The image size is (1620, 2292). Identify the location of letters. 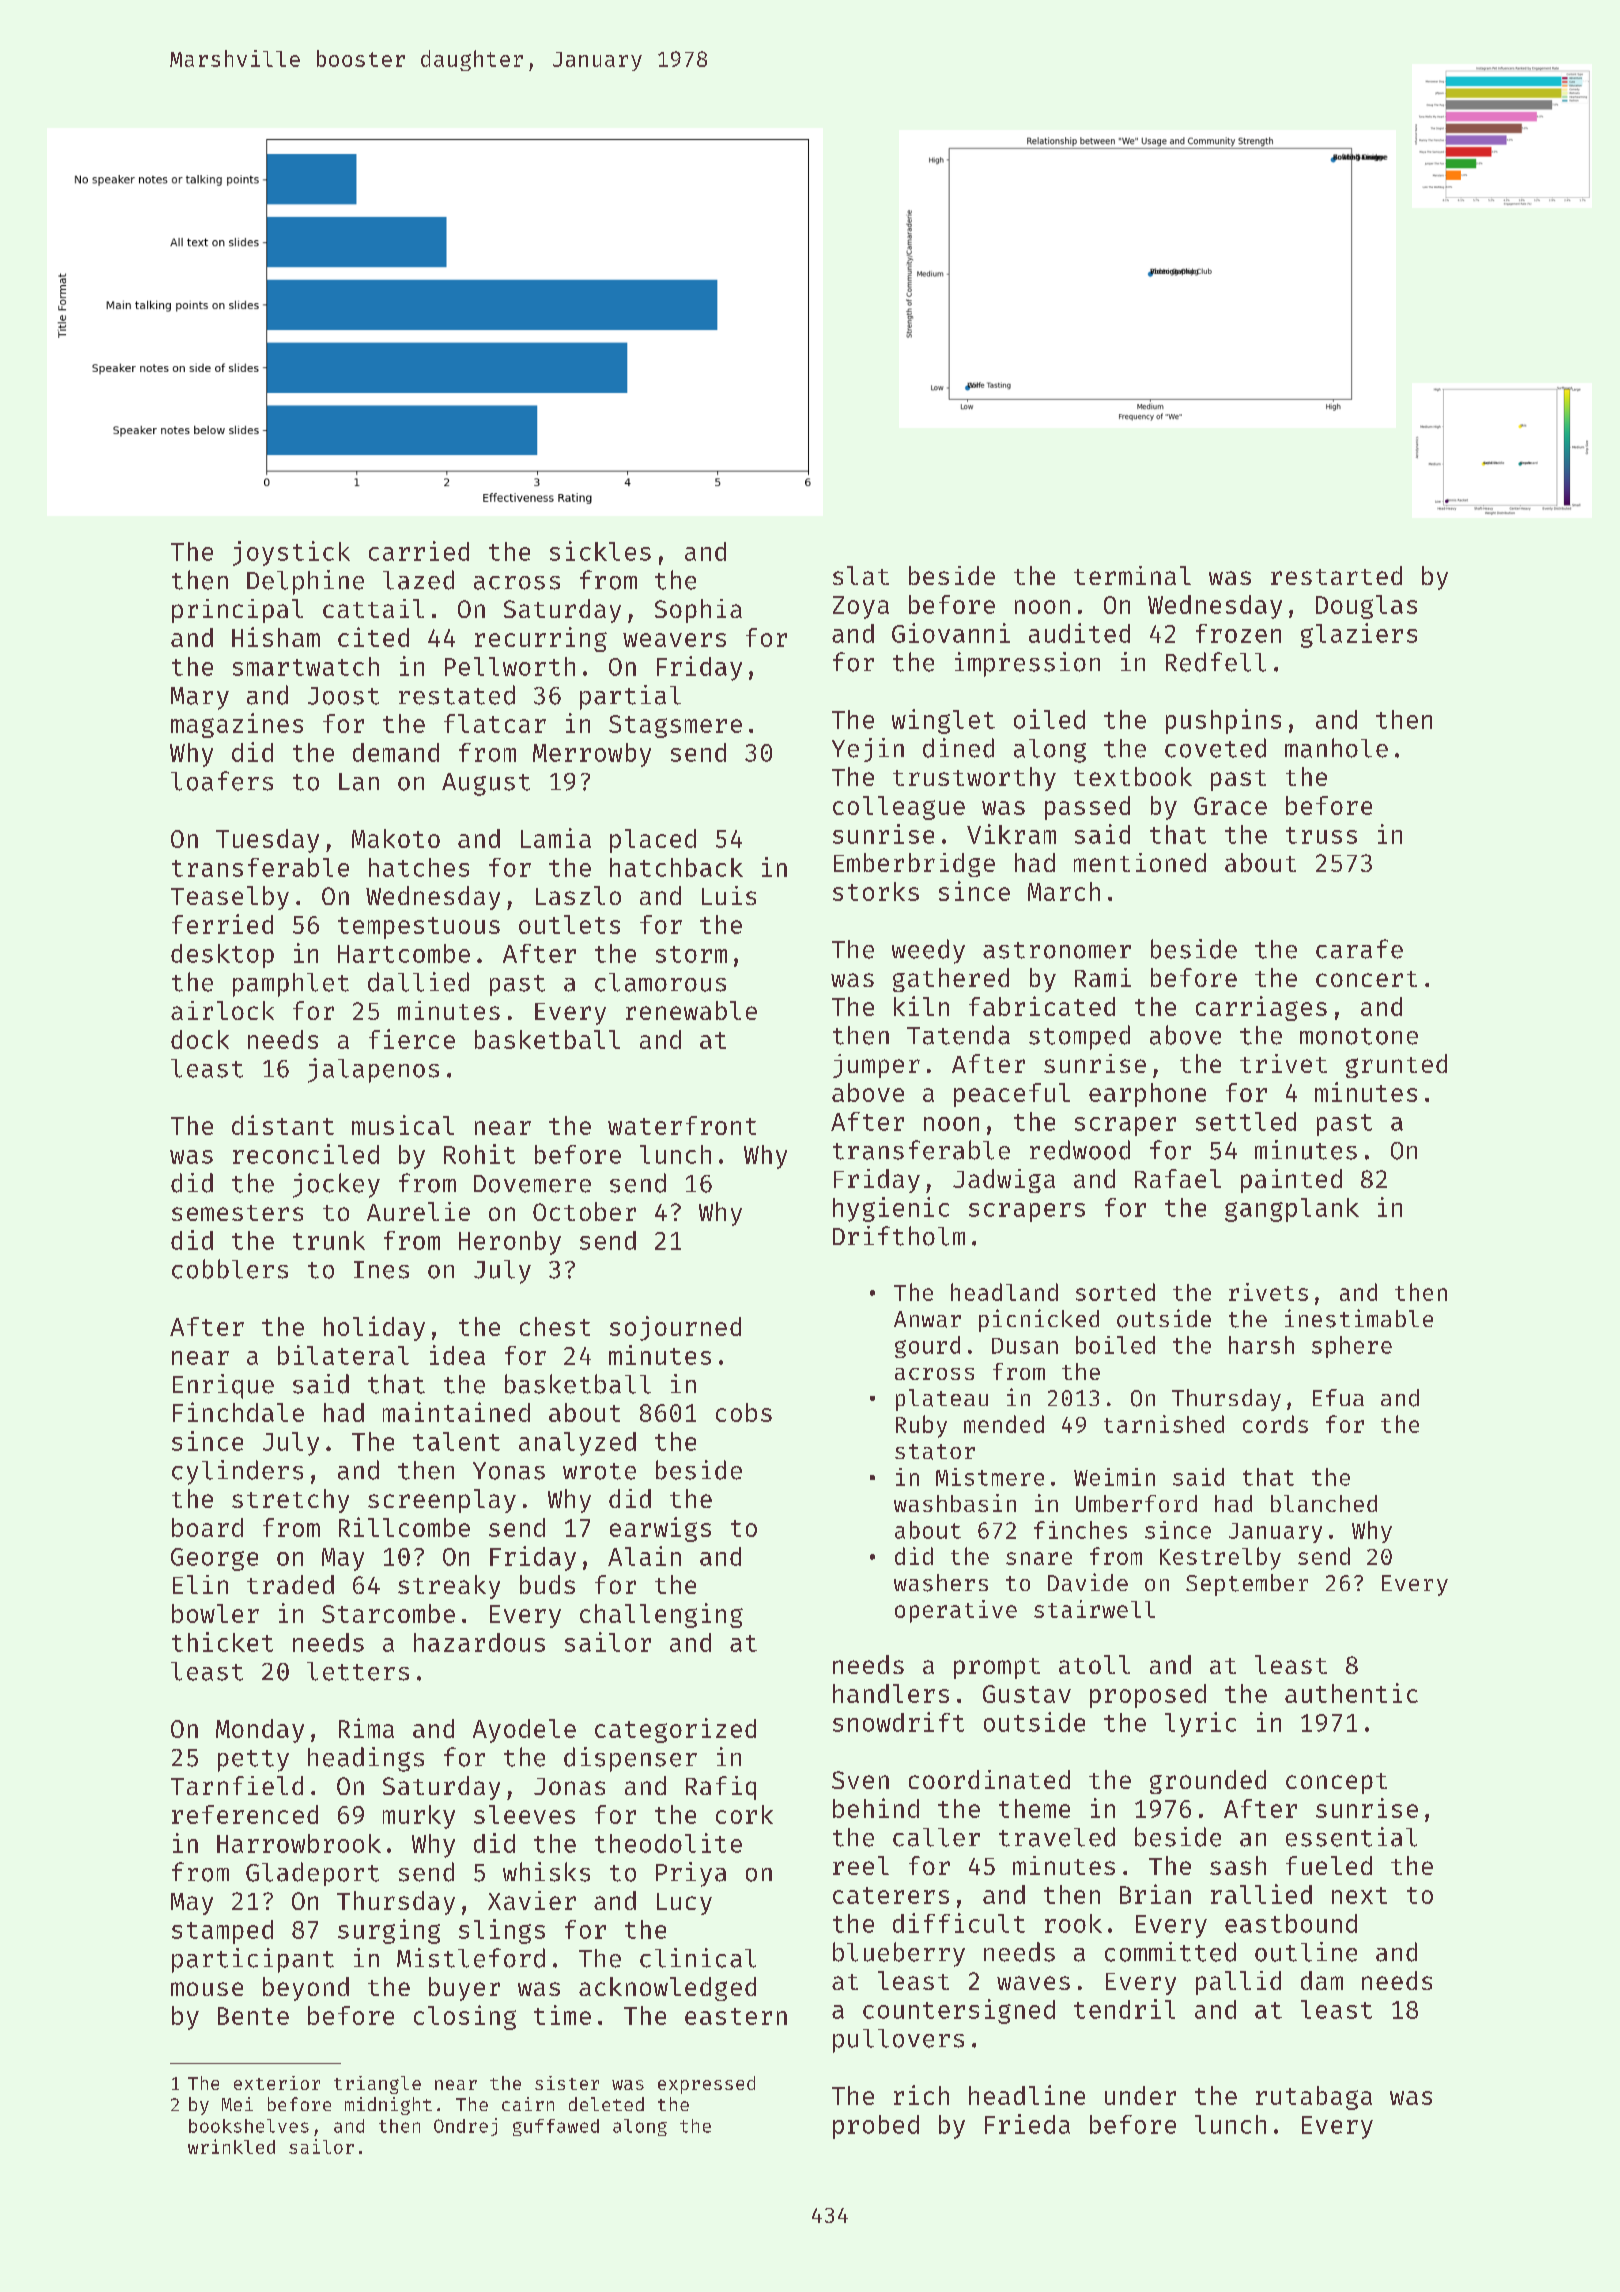
(358, 1671).
